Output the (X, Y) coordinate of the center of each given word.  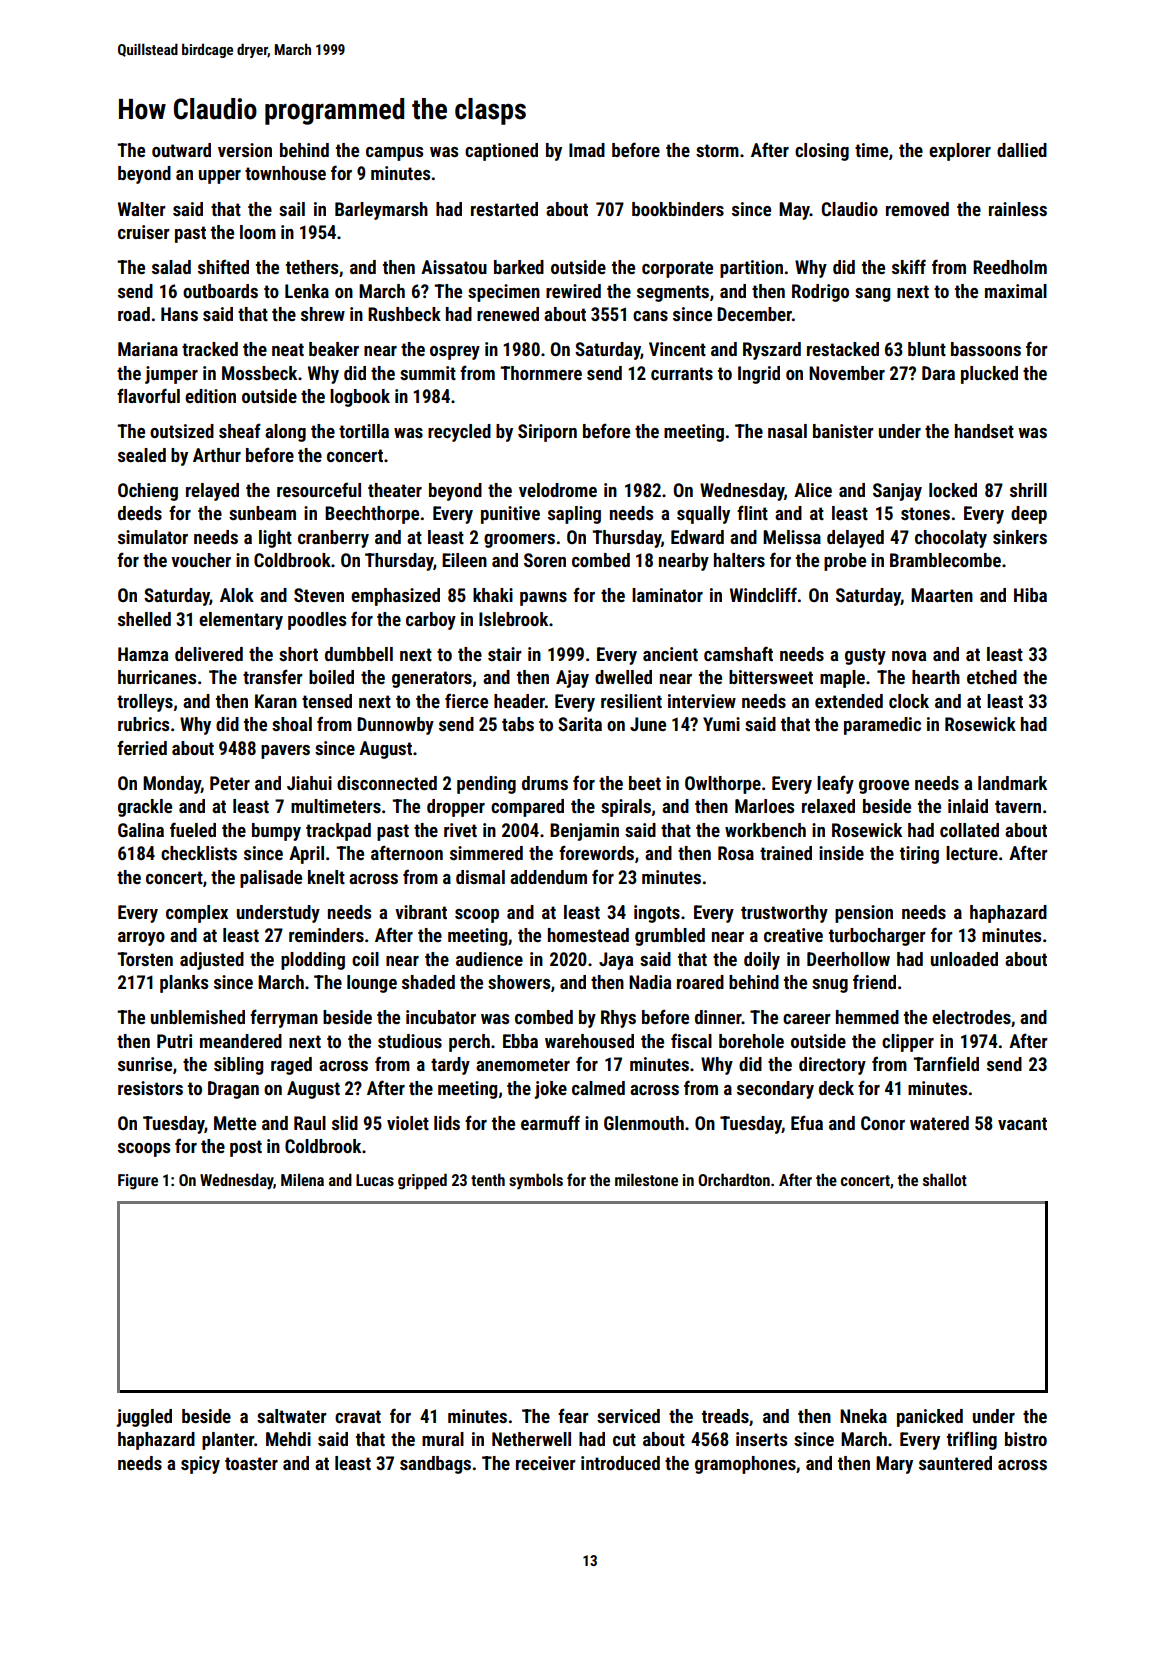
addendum (548, 877)
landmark (1012, 783)
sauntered (955, 1463)
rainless (1018, 209)
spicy (200, 1465)
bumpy (276, 832)
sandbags (435, 1465)
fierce (466, 700)
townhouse (285, 173)
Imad (587, 150)
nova (909, 656)
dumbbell (359, 654)
